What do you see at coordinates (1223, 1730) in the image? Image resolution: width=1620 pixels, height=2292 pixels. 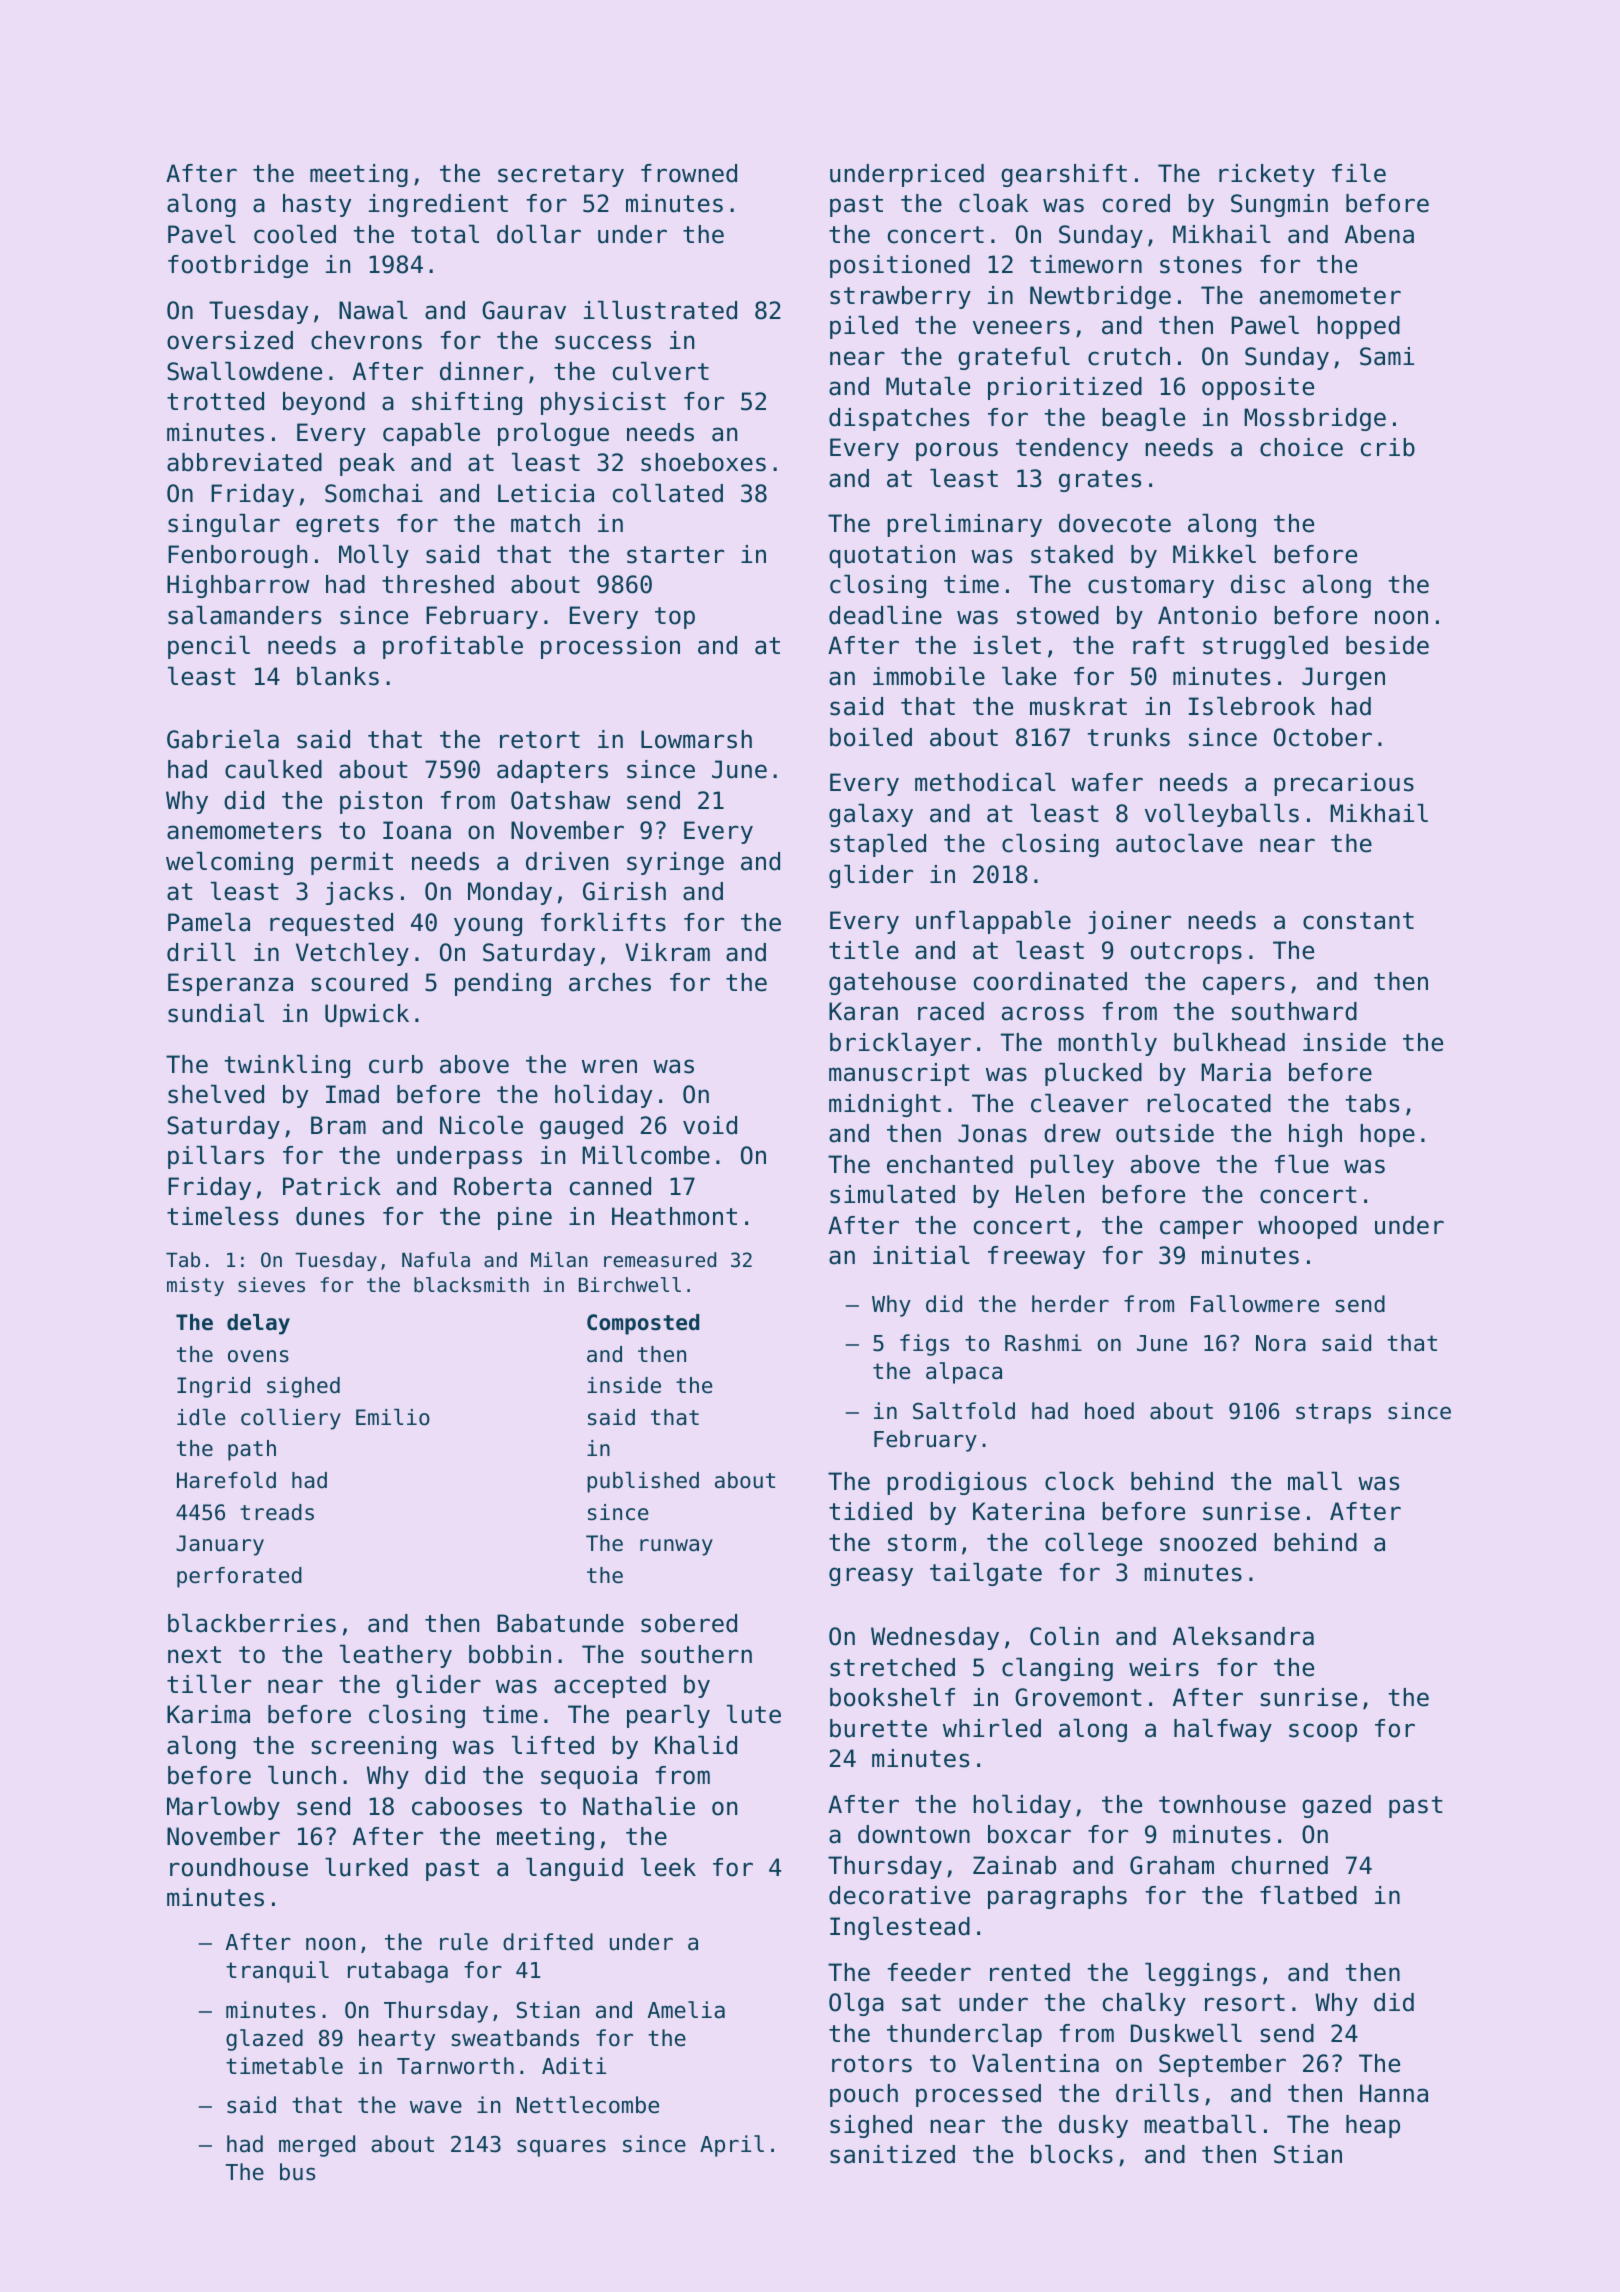 I see `halfway` at bounding box center [1223, 1730].
